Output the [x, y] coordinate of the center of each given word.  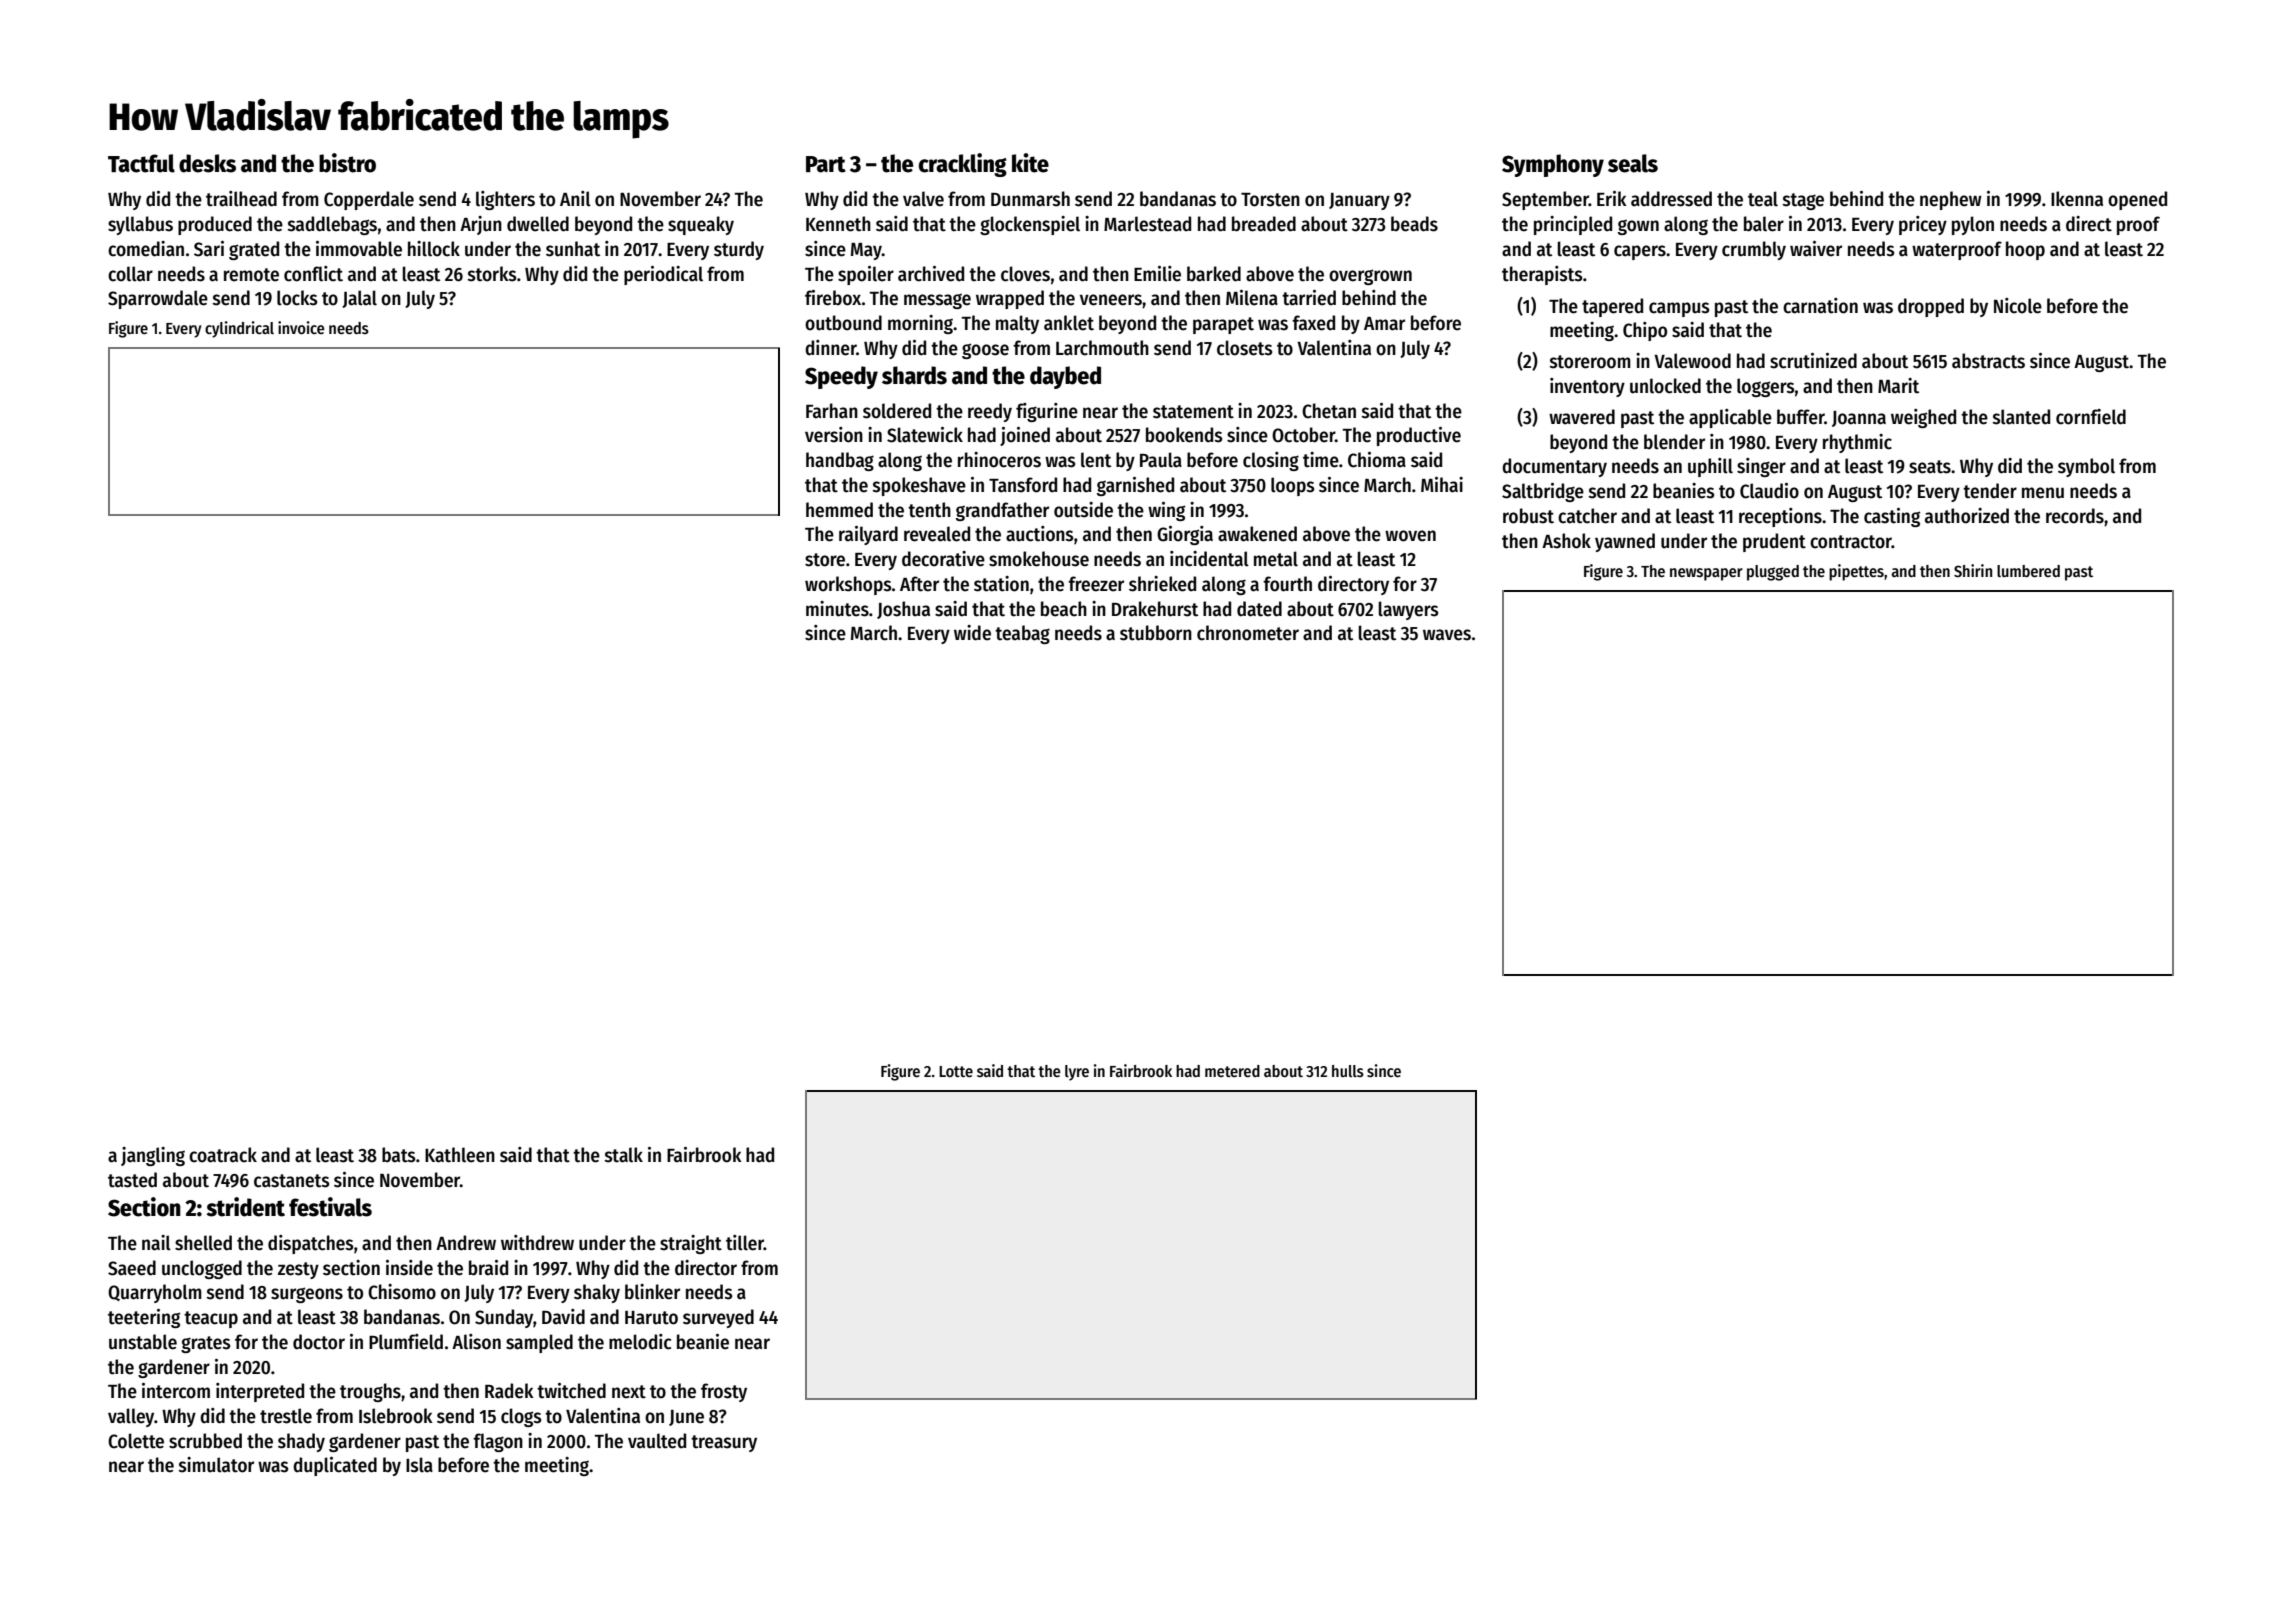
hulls [1348, 1071]
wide [972, 633]
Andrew [466, 1243]
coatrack [223, 1155]
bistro [347, 163]
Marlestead [1147, 224]
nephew [1951, 200]
